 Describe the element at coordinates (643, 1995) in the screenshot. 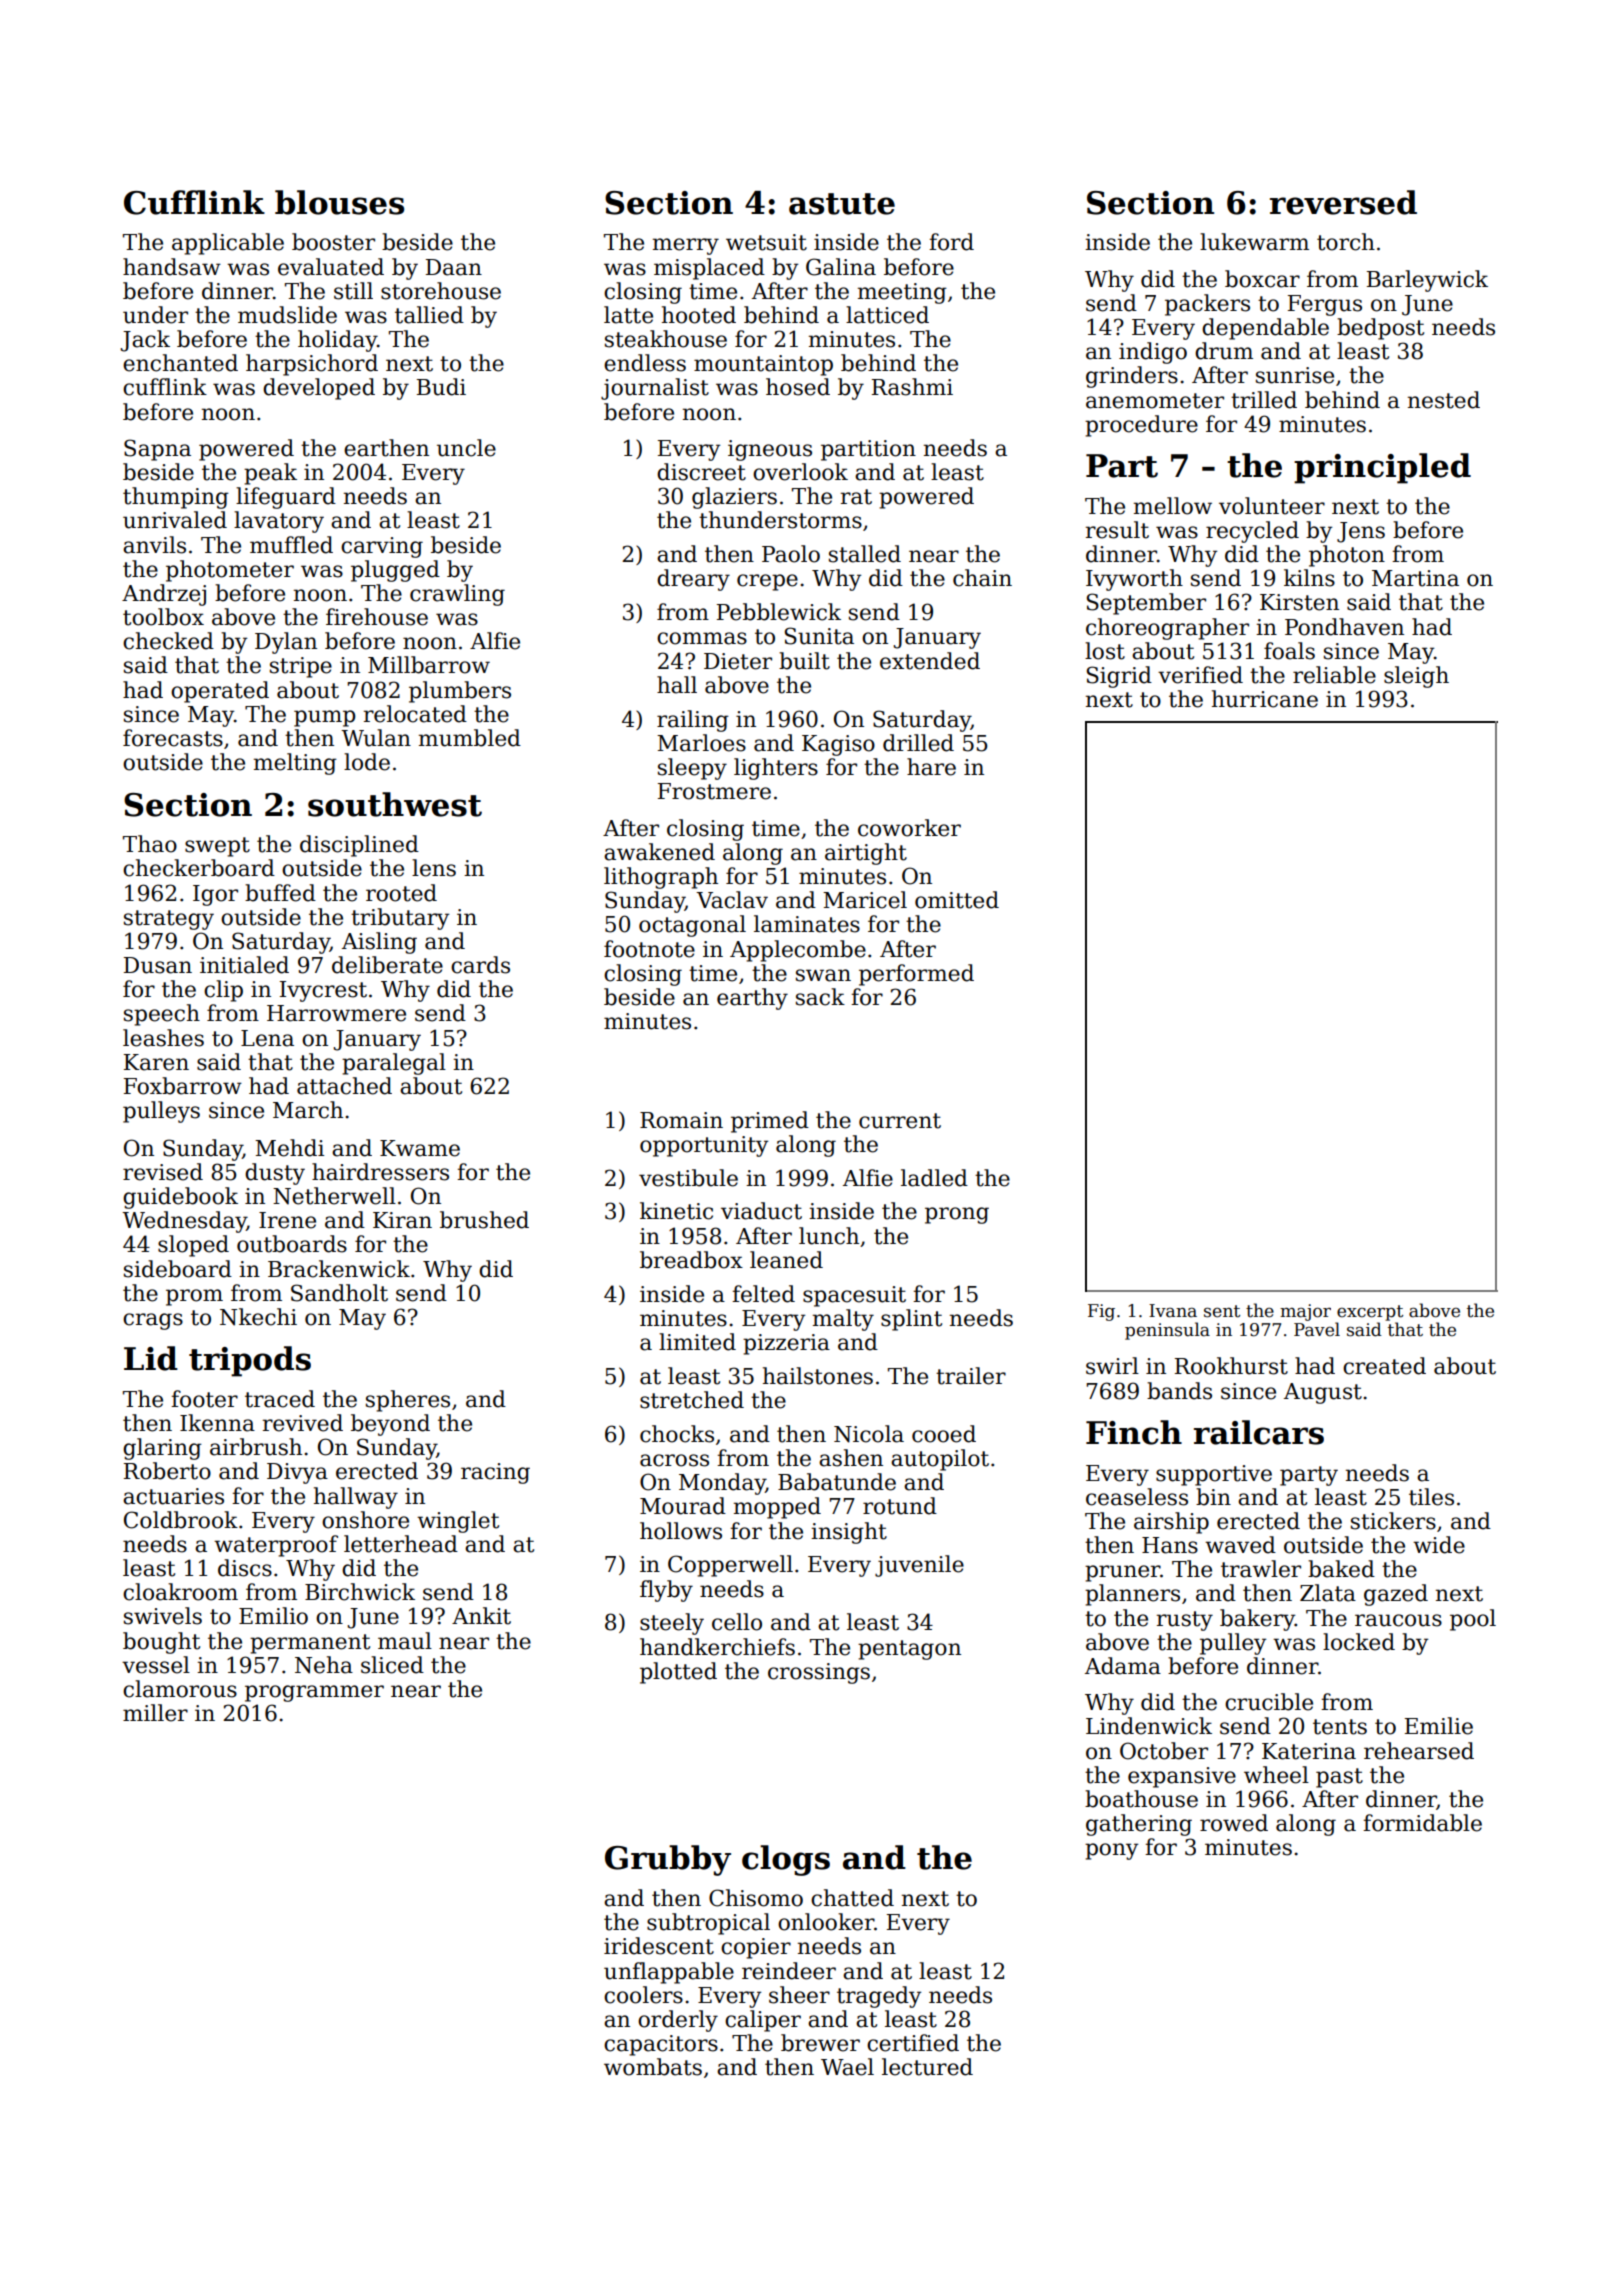

I see `coolers` at that location.
